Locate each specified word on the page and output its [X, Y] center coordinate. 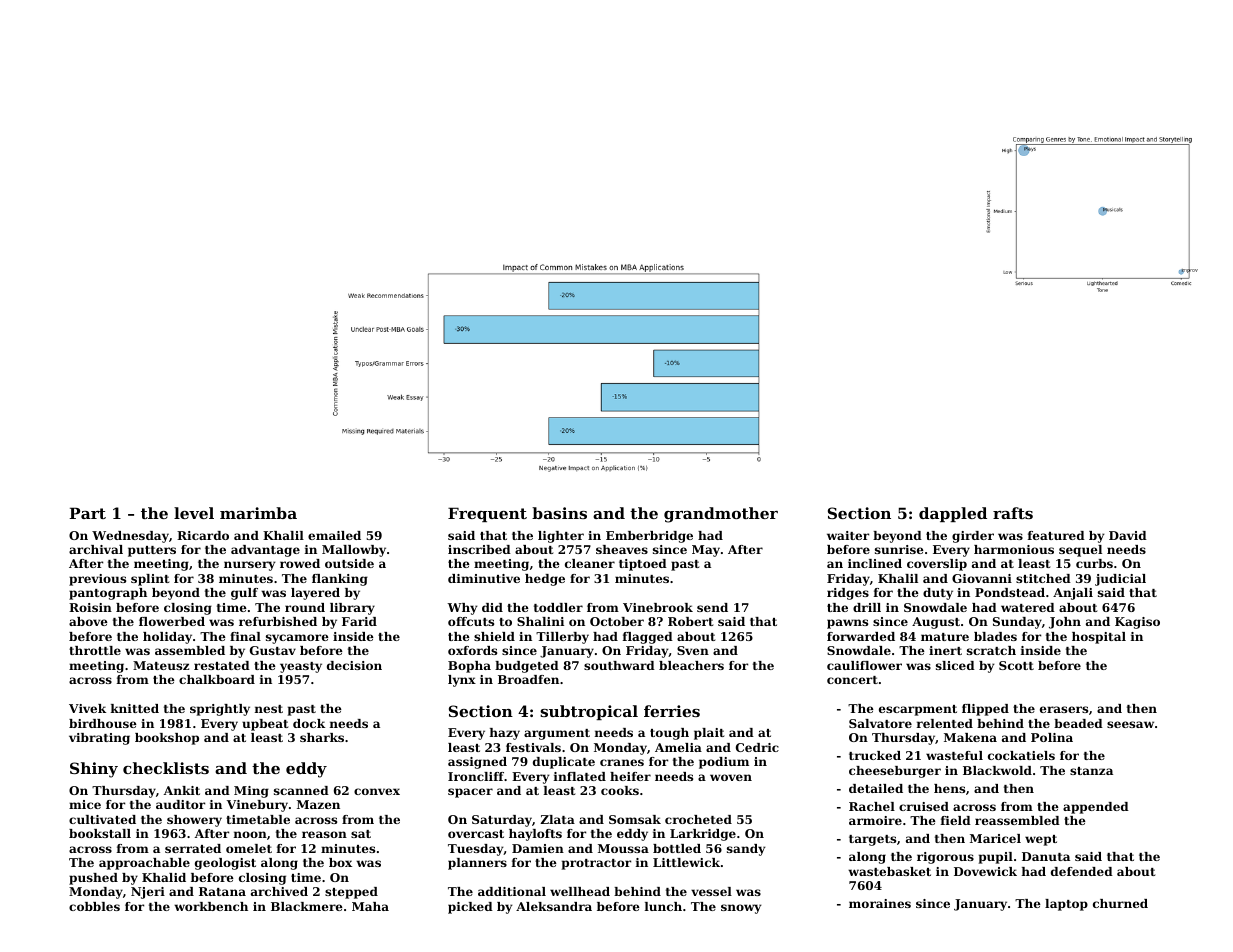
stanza [1091, 771]
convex [377, 791]
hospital [1099, 638]
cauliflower [864, 665]
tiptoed [643, 565]
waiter [848, 535]
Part [87, 513]
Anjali [1073, 594]
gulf [244, 594]
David [1128, 535]
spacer [470, 793]
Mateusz [161, 665]
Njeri [148, 893]
